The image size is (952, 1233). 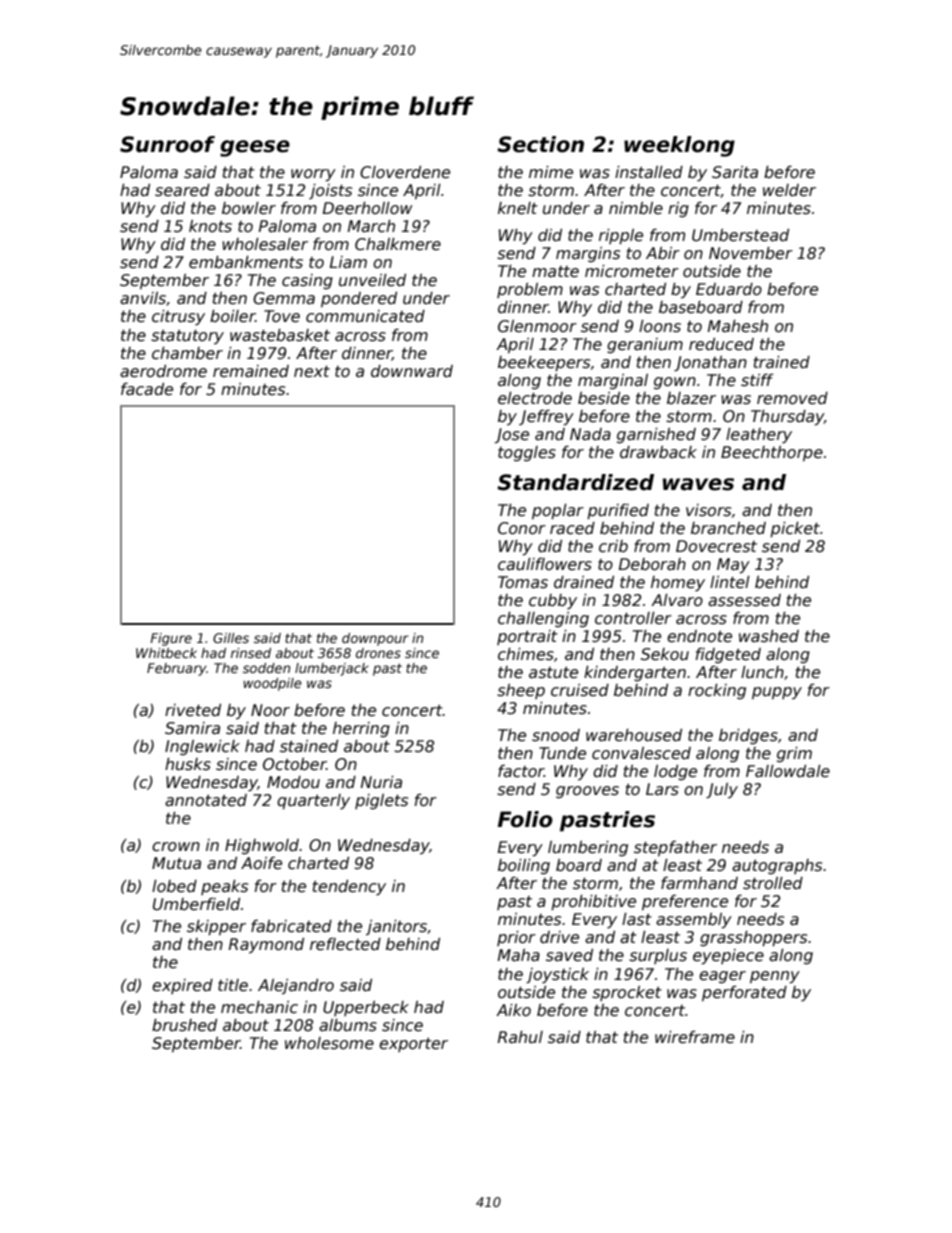 I want to click on weeklong, so click(x=679, y=146).
